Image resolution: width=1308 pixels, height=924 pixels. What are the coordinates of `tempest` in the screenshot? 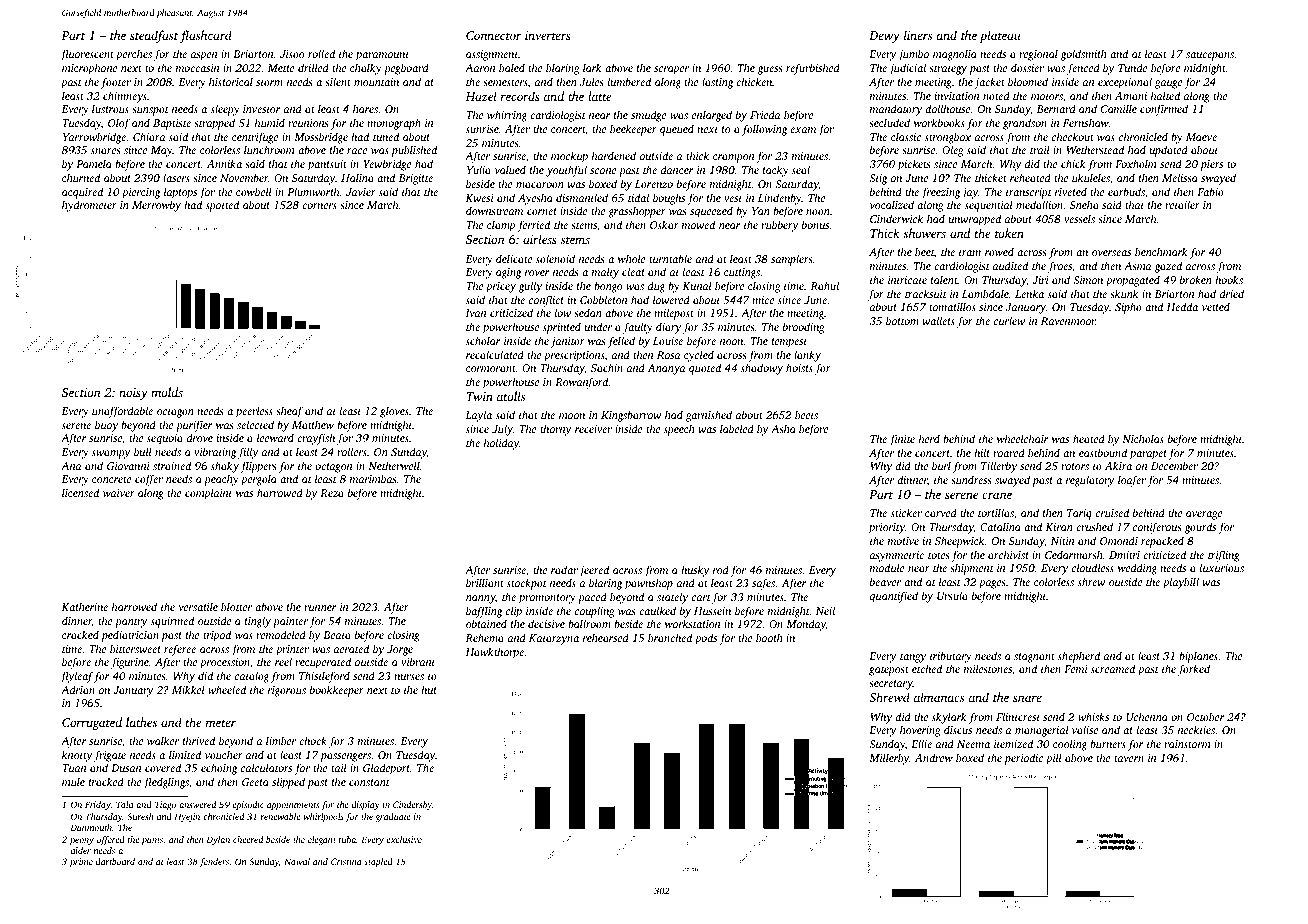 It's located at (789, 343).
